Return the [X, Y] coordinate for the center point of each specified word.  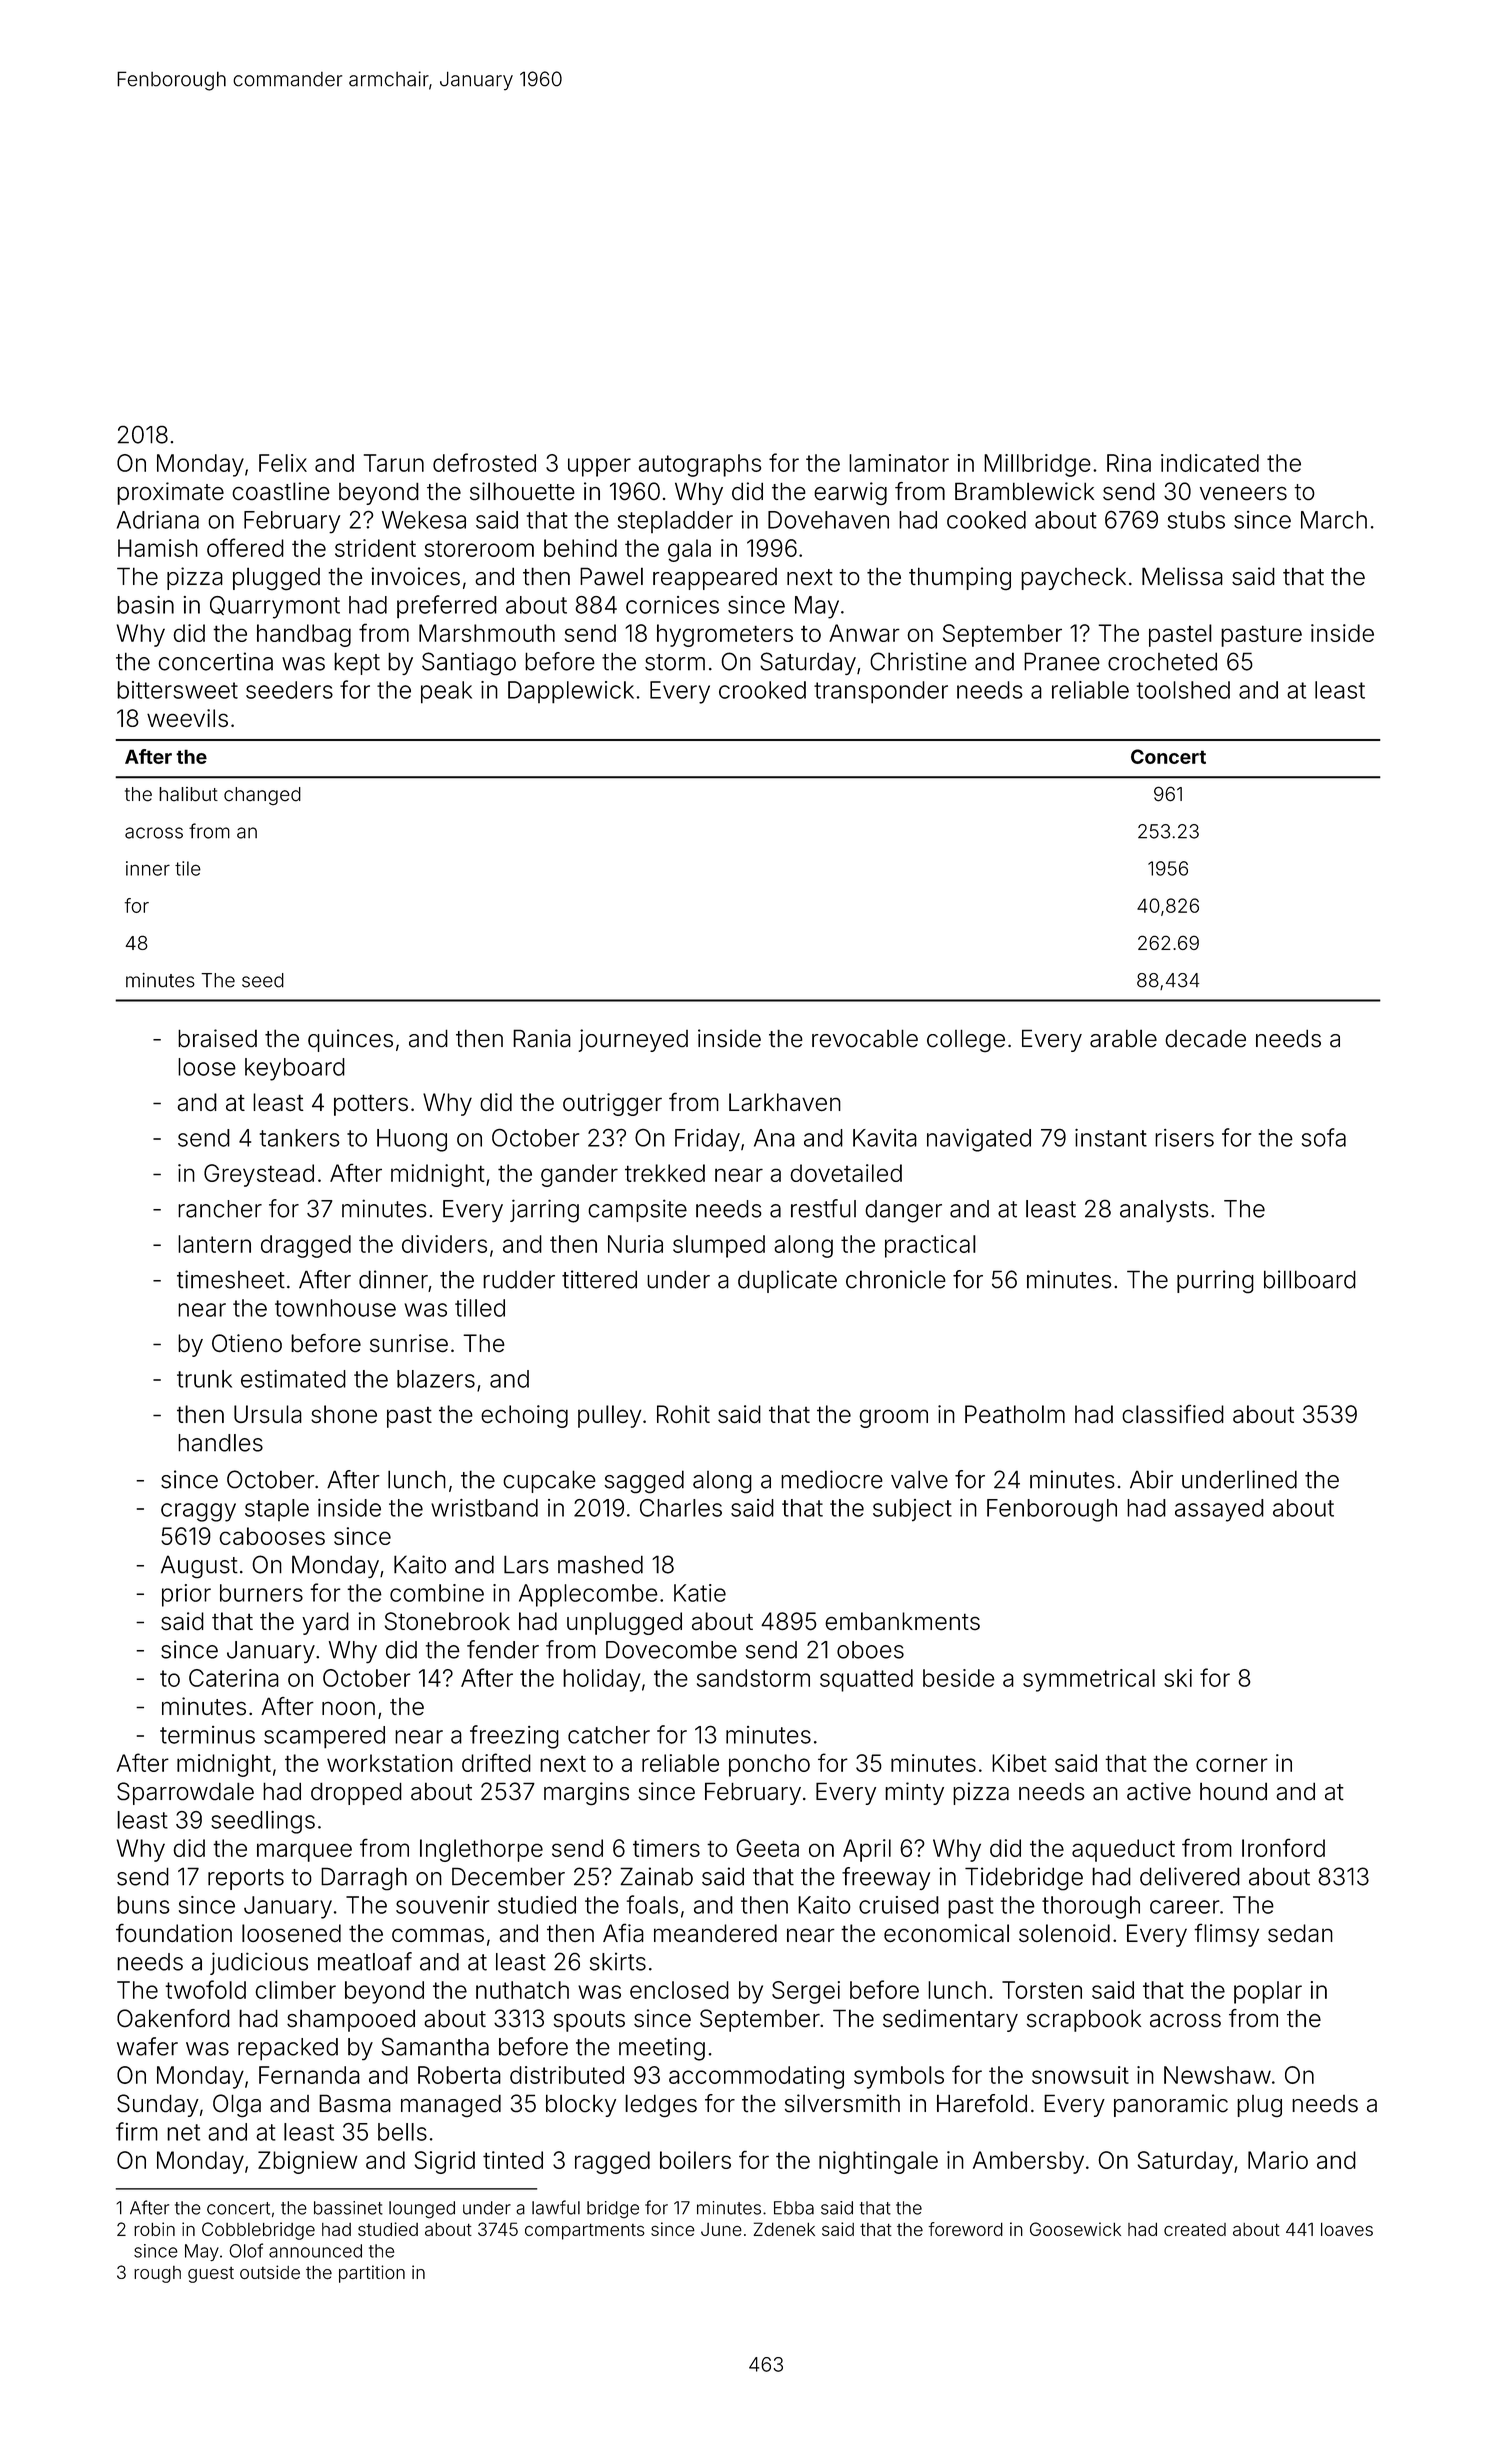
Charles [681, 1508]
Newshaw [1217, 2075]
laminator [899, 463]
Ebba [794, 2208]
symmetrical [1089, 1680]
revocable [865, 1038]
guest [211, 2275]
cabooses [272, 1536]
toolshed [1183, 690]
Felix [283, 463]
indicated [1210, 463]
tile [188, 868]
